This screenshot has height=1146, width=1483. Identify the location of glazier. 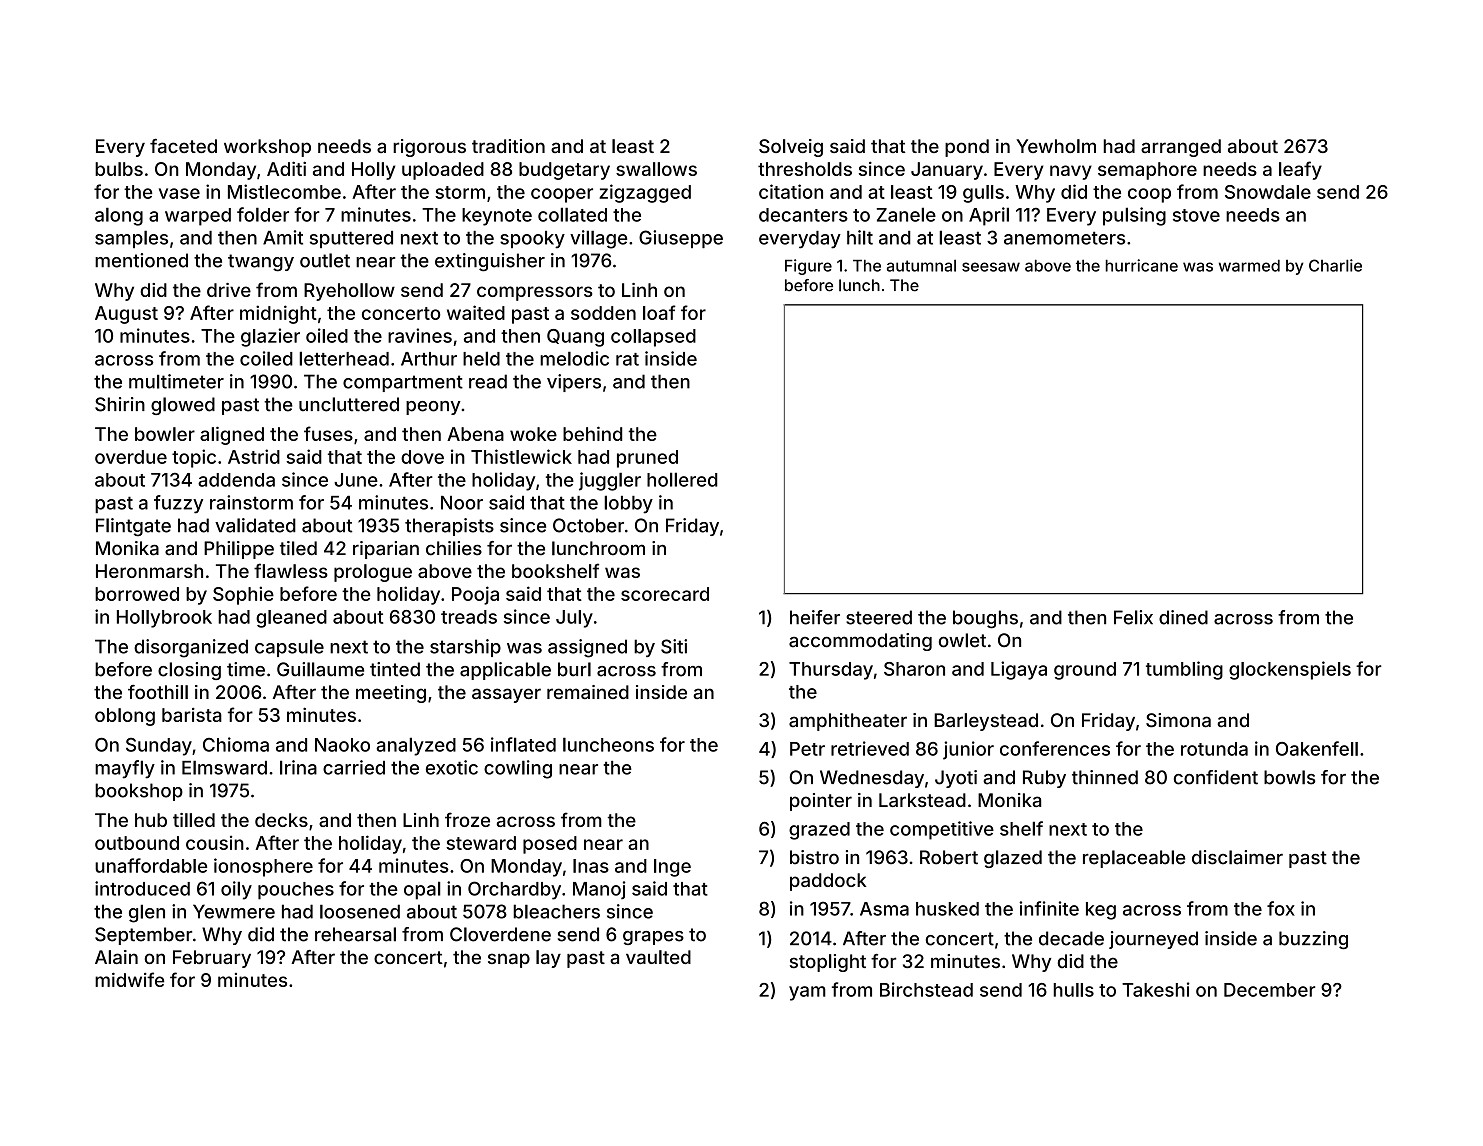
(270, 337).
